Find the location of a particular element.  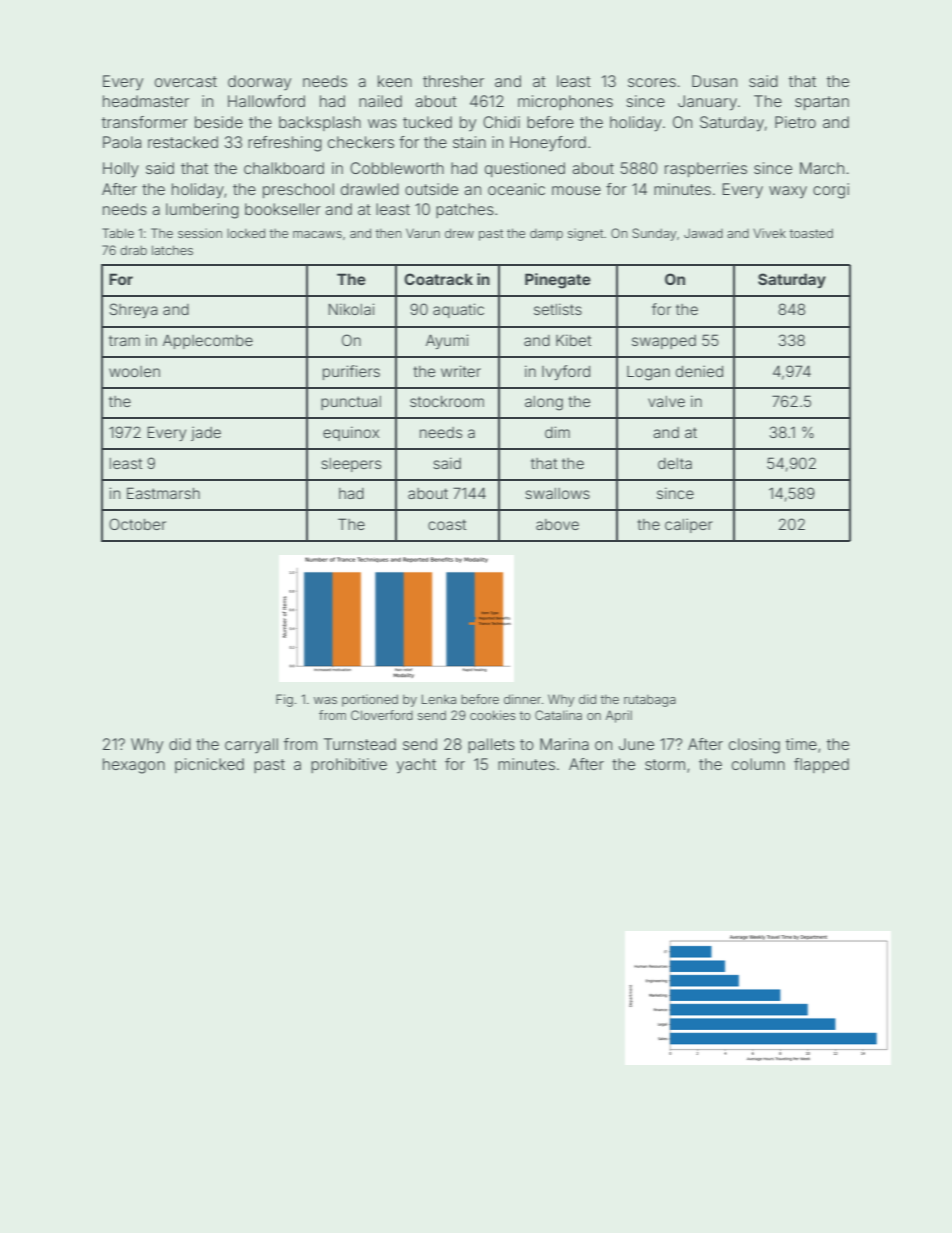

sleepers is located at coordinates (351, 465).
